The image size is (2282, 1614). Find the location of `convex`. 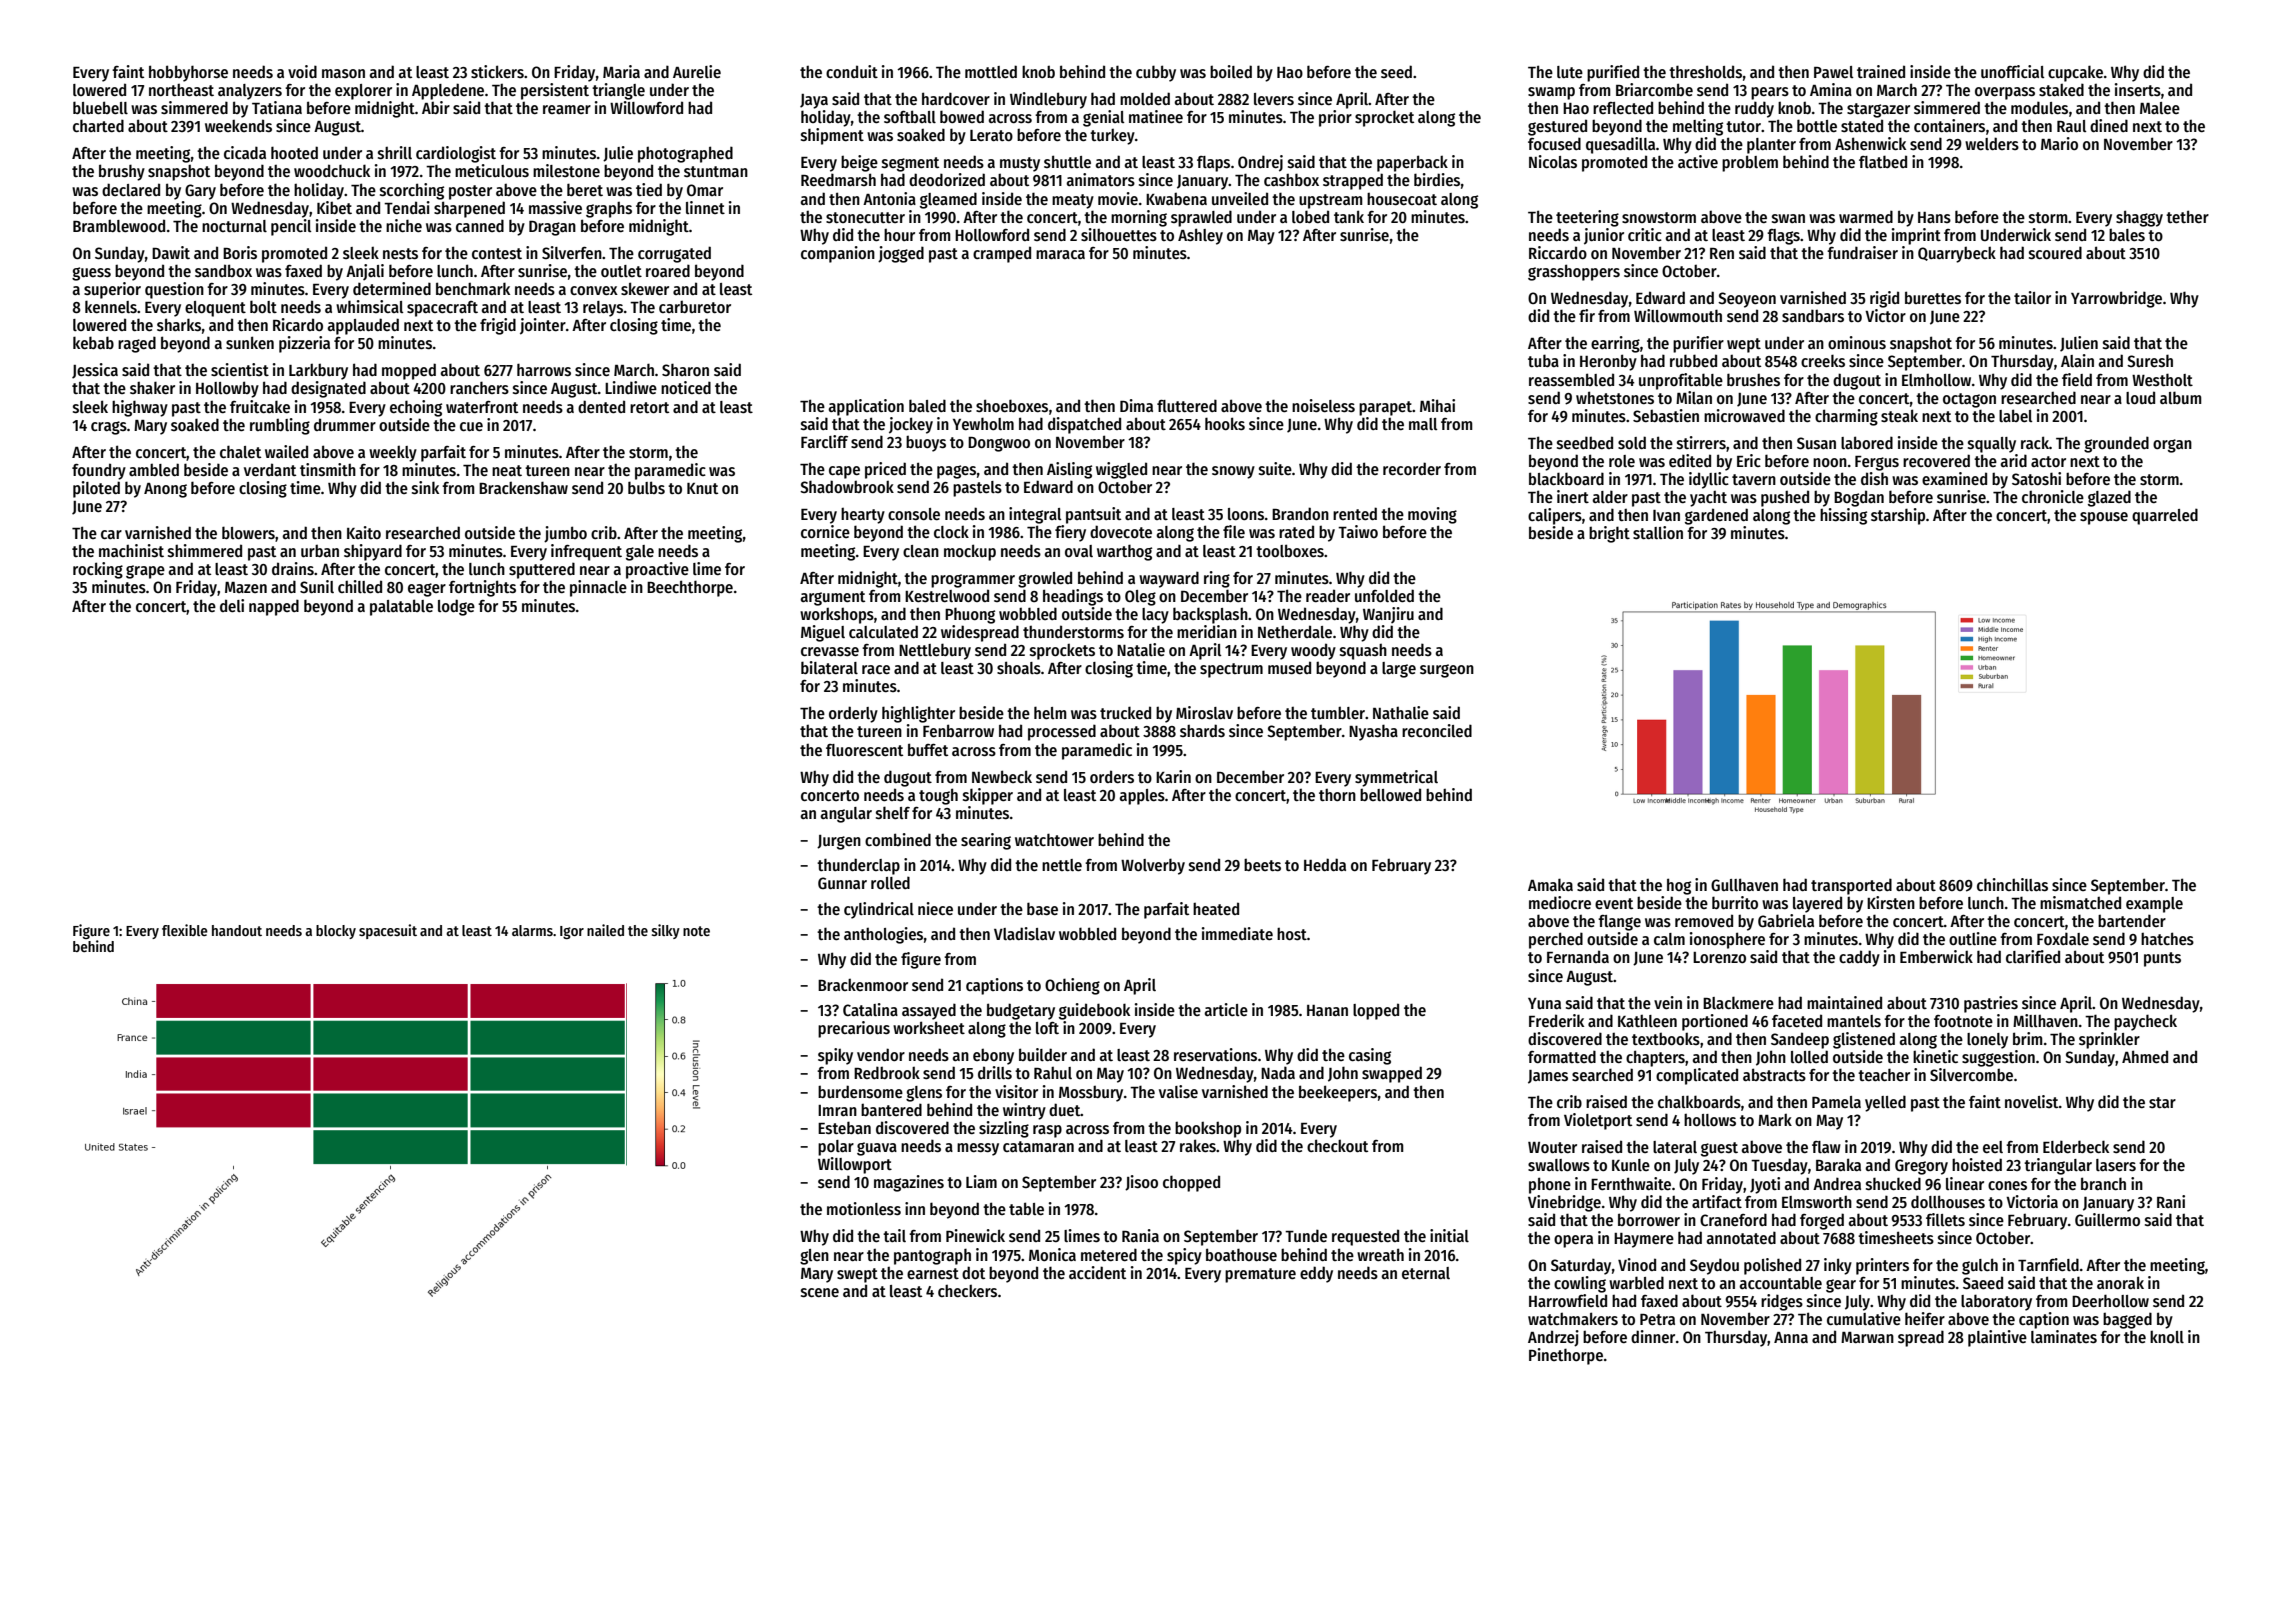

convex is located at coordinates (594, 290).
